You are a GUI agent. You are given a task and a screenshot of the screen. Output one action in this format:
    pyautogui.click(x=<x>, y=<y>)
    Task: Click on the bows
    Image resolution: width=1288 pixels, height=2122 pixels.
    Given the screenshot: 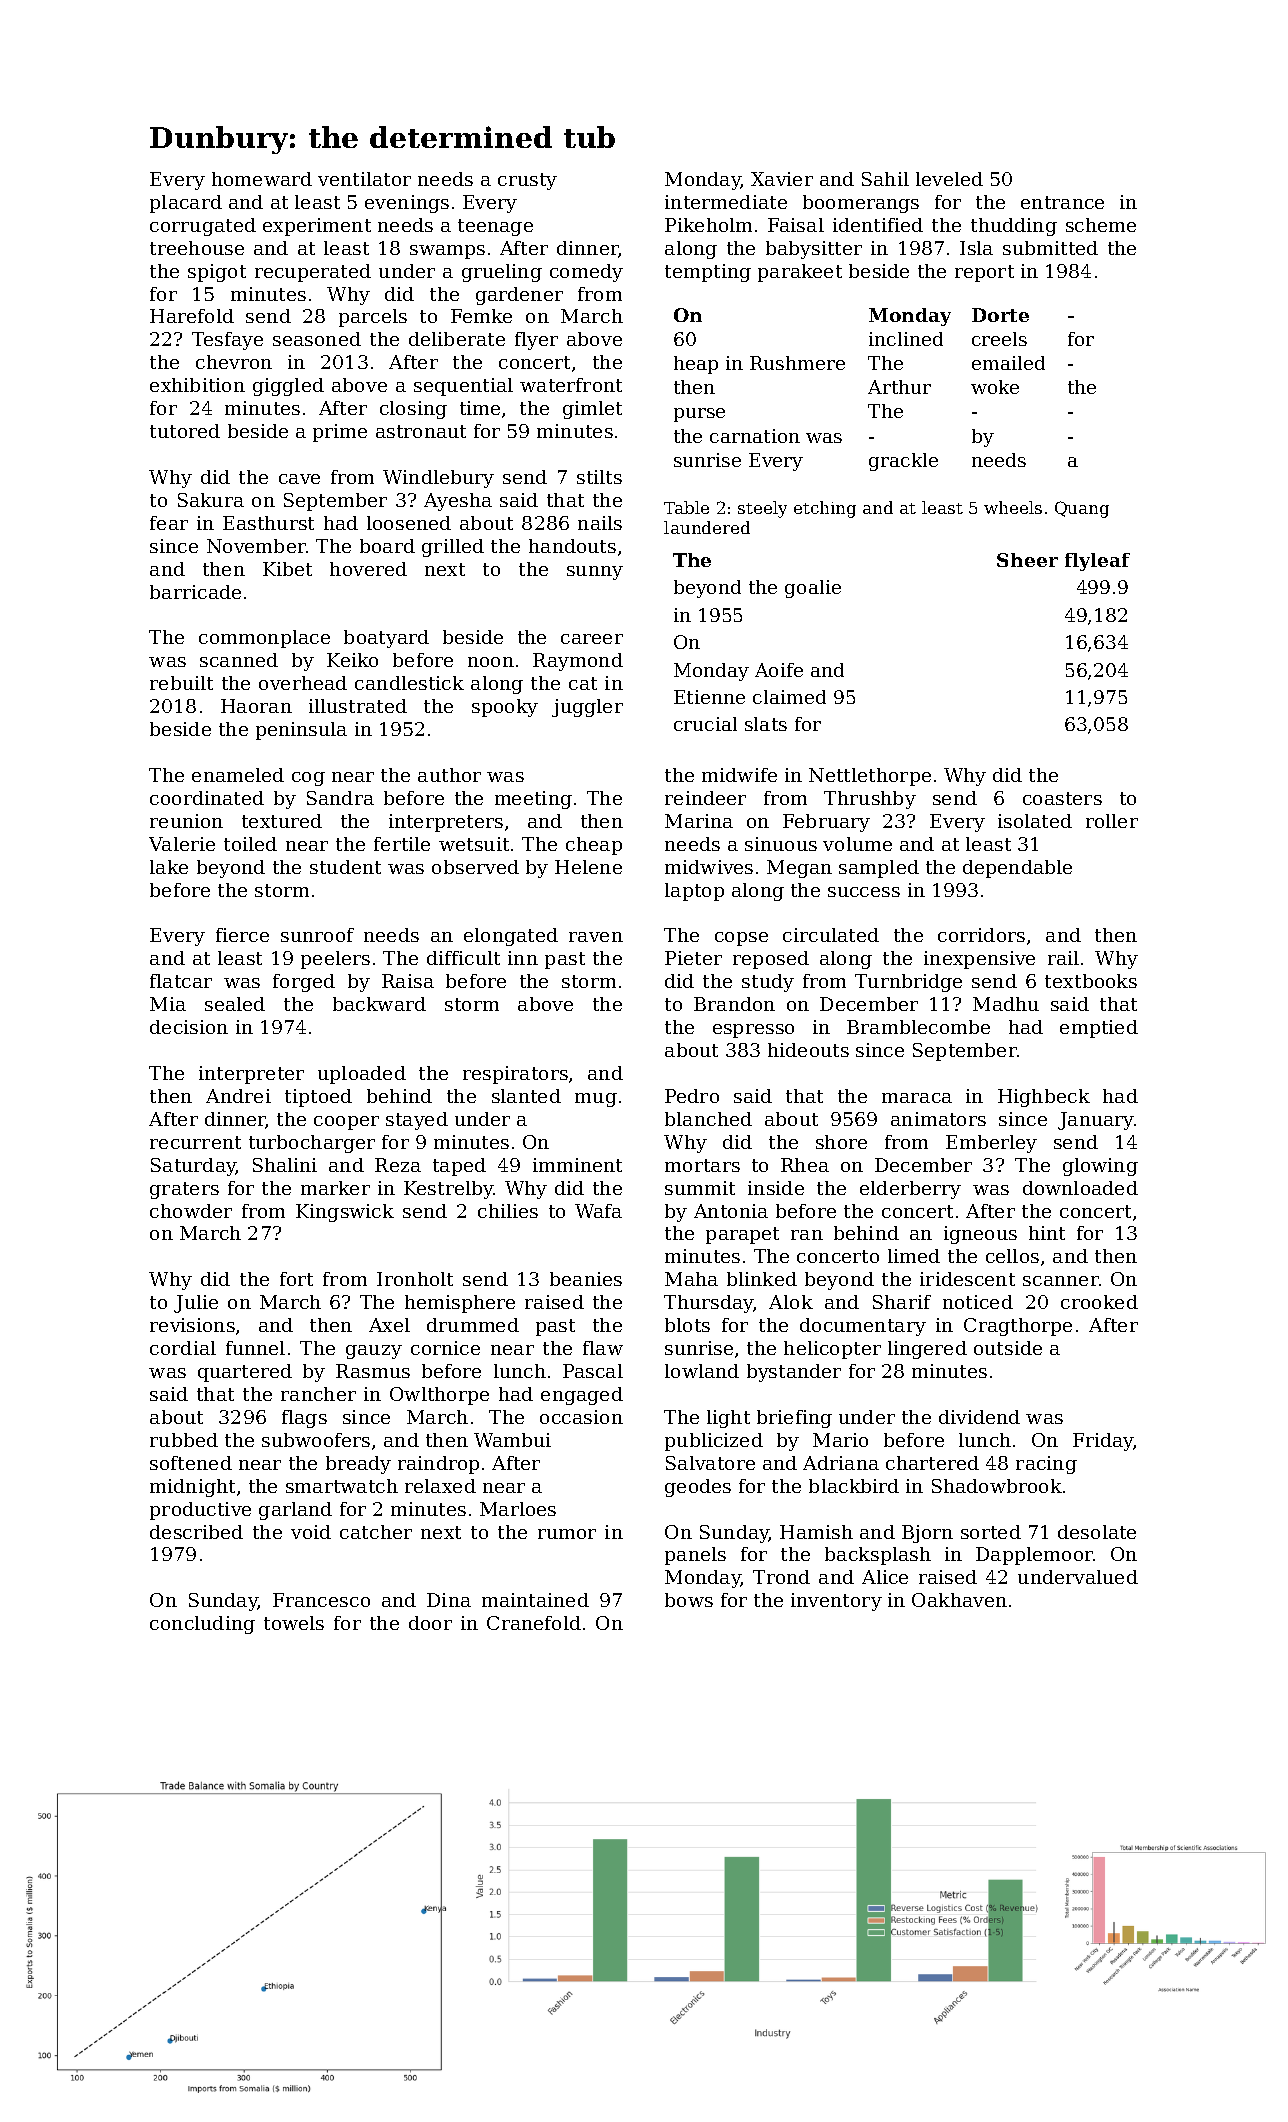 What is the action you would take?
    pyautogui.click(x=689, y=1600)
